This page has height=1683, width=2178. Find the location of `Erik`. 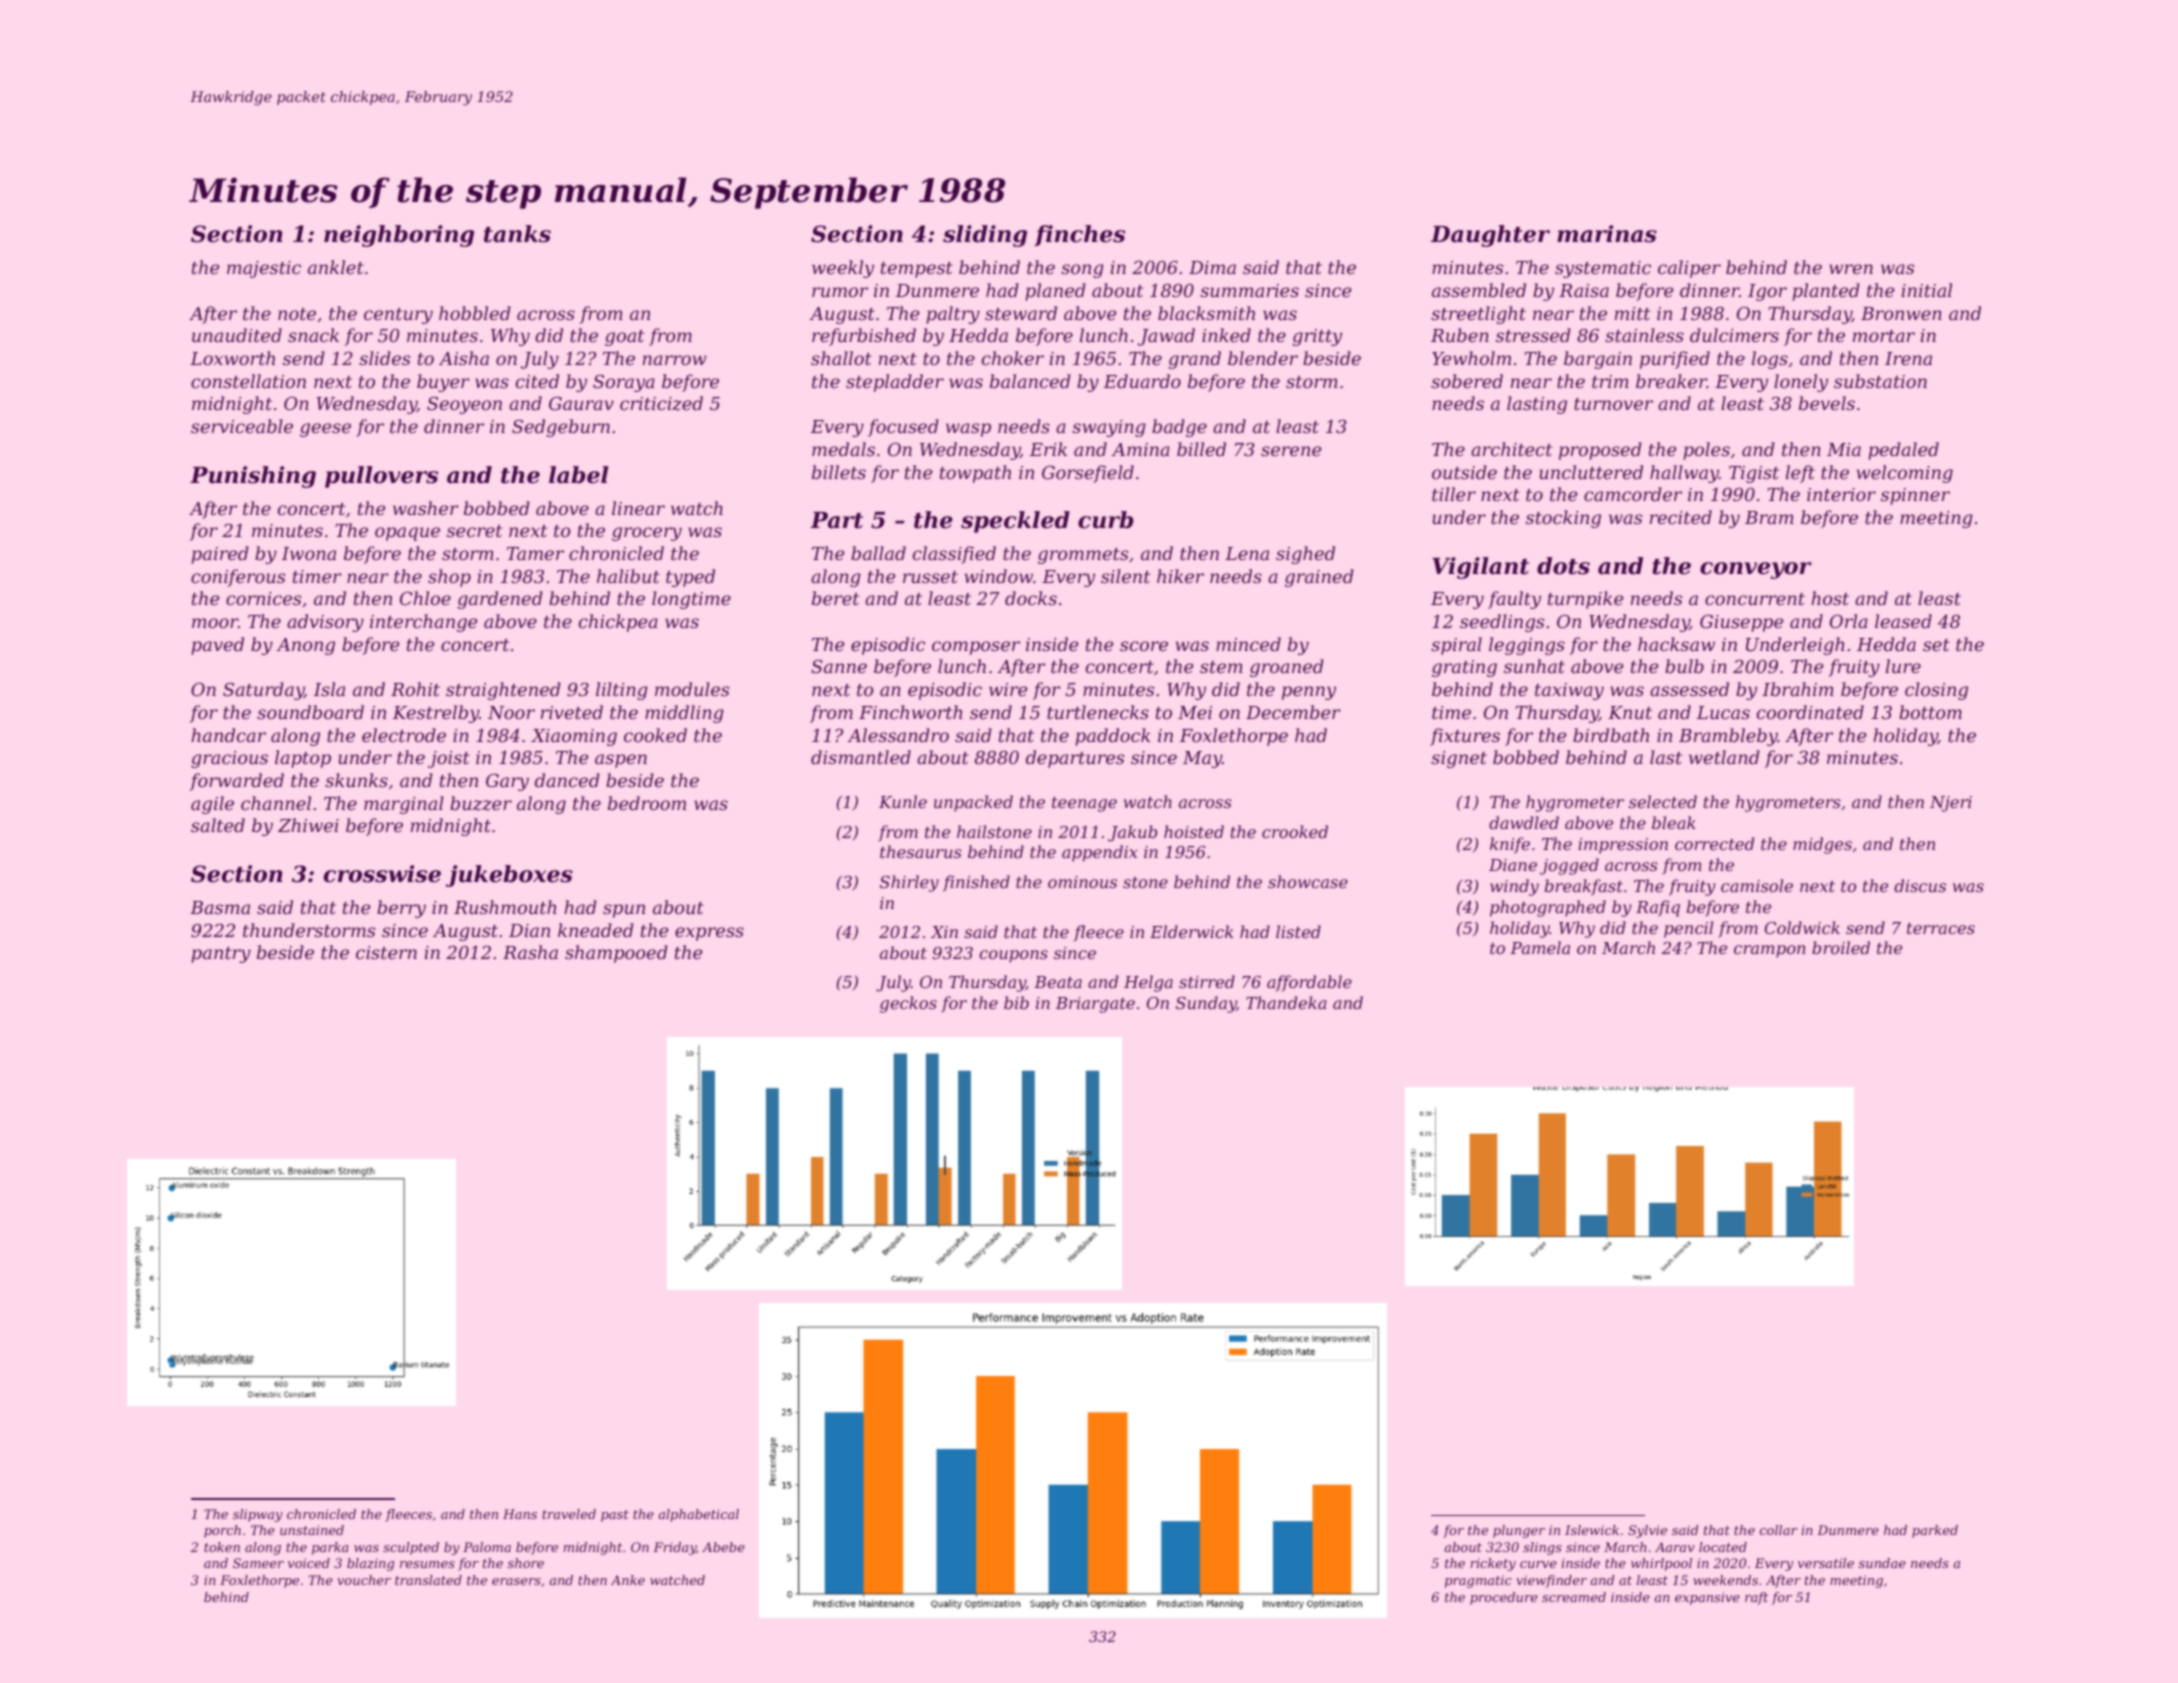

Erik is located at coordinates (1048, 449).
